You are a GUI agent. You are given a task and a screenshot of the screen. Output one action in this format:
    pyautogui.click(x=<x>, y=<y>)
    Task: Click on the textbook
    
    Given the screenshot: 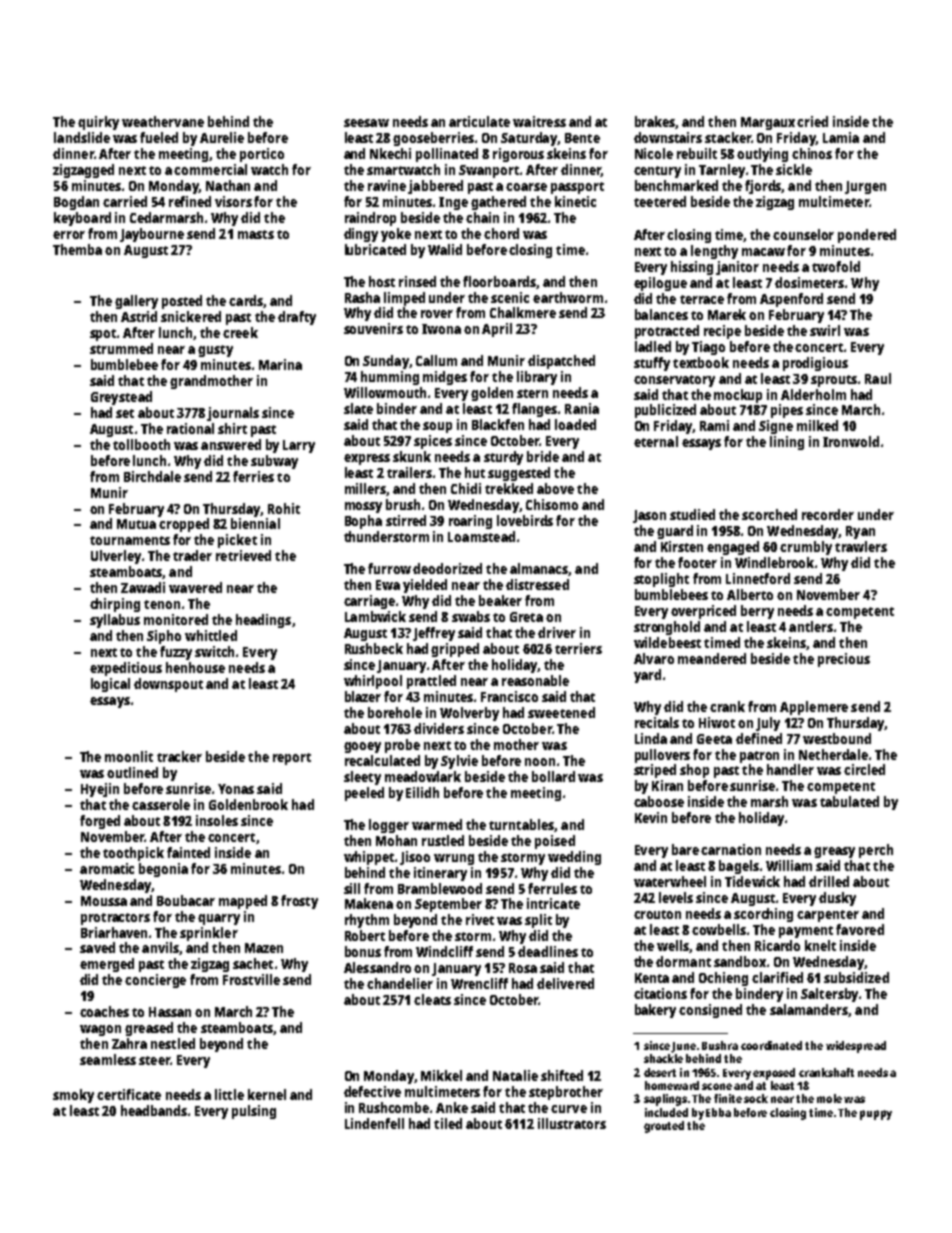 What is the action you would take?
    pyautogui.click(x=701, y=362)
